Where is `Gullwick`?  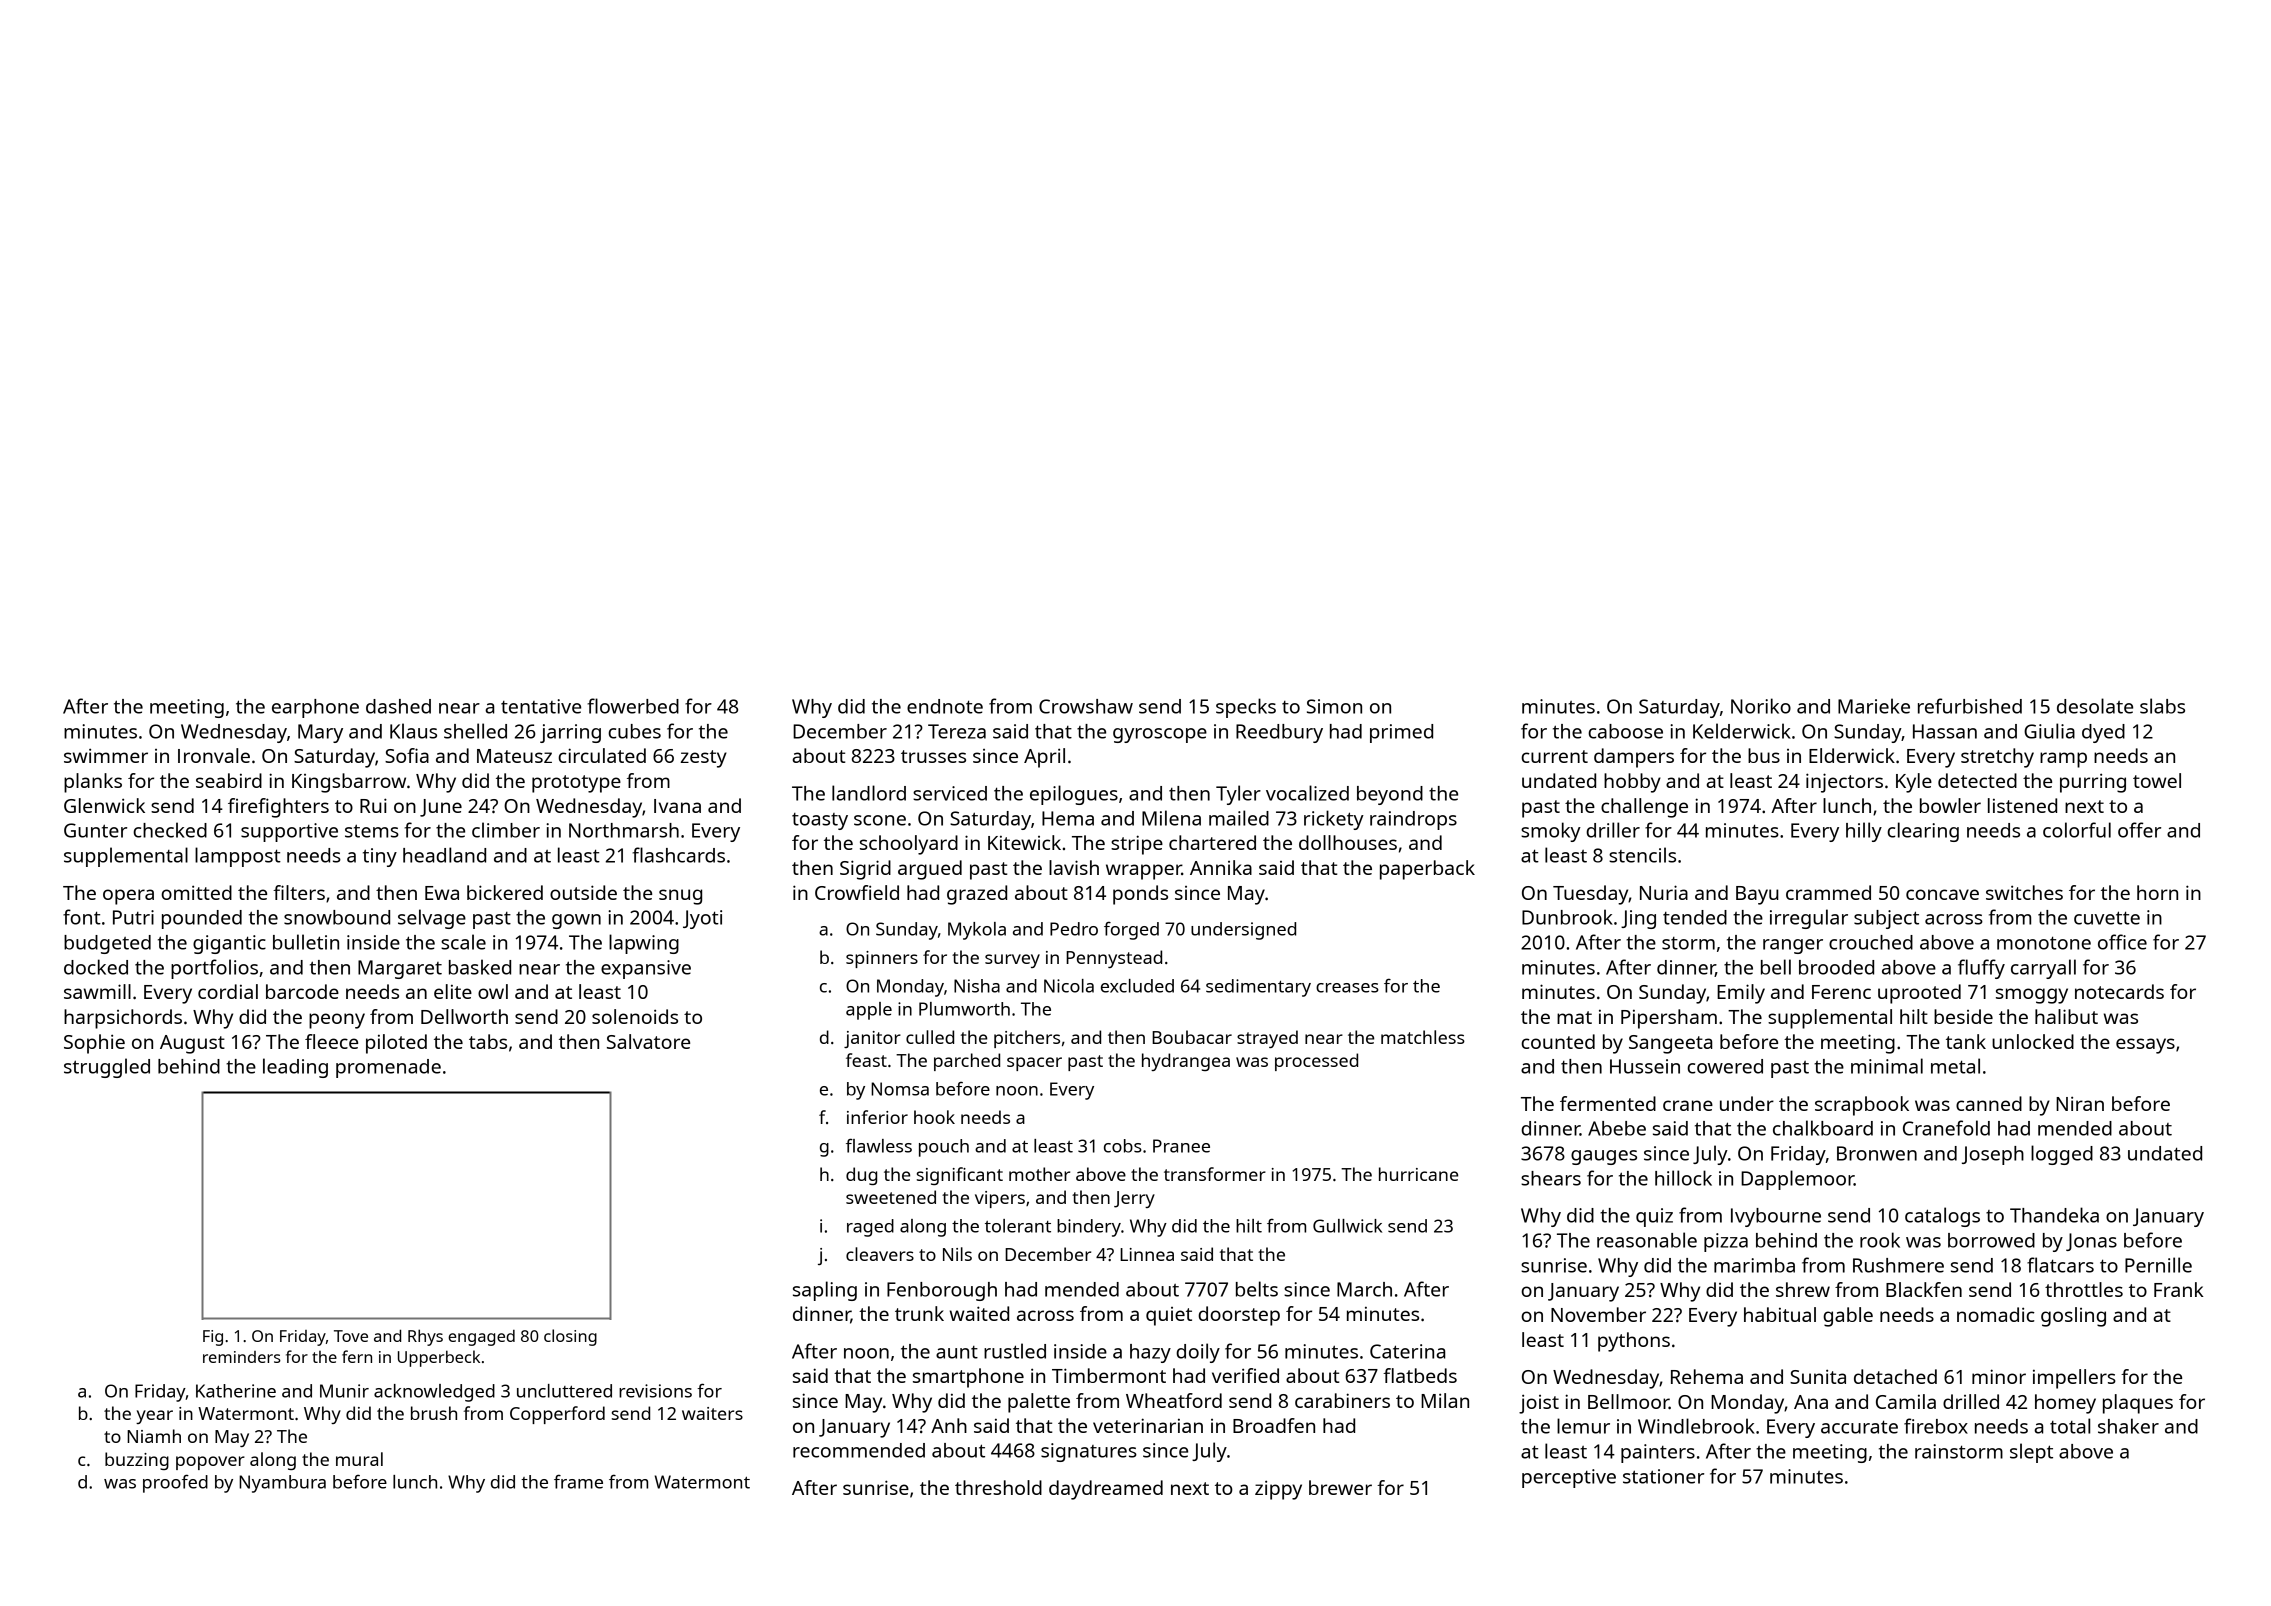 Gullwick is located at coordinates (1347, 1226).
